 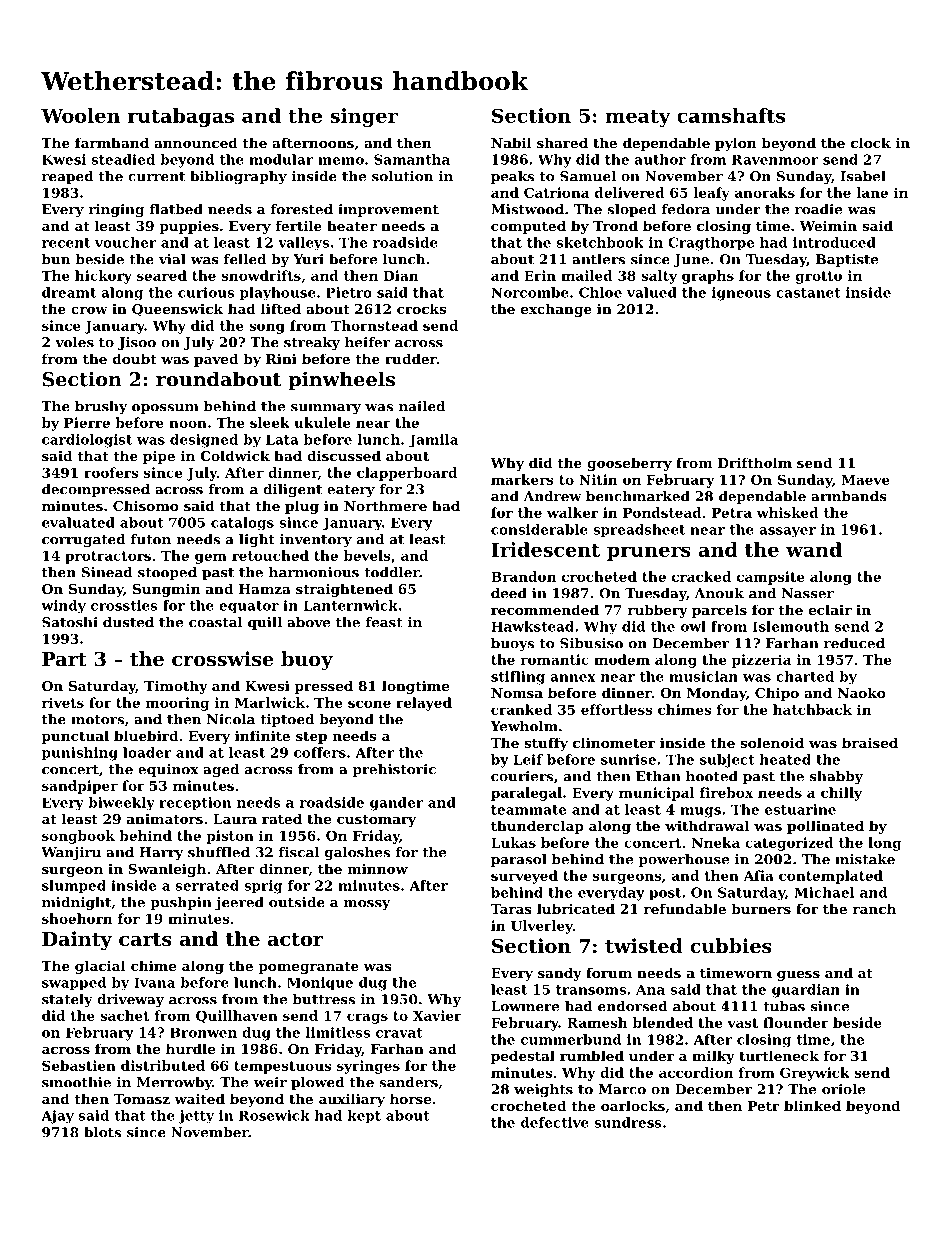 I want to click on leafy, so click(x=712, y=194).
